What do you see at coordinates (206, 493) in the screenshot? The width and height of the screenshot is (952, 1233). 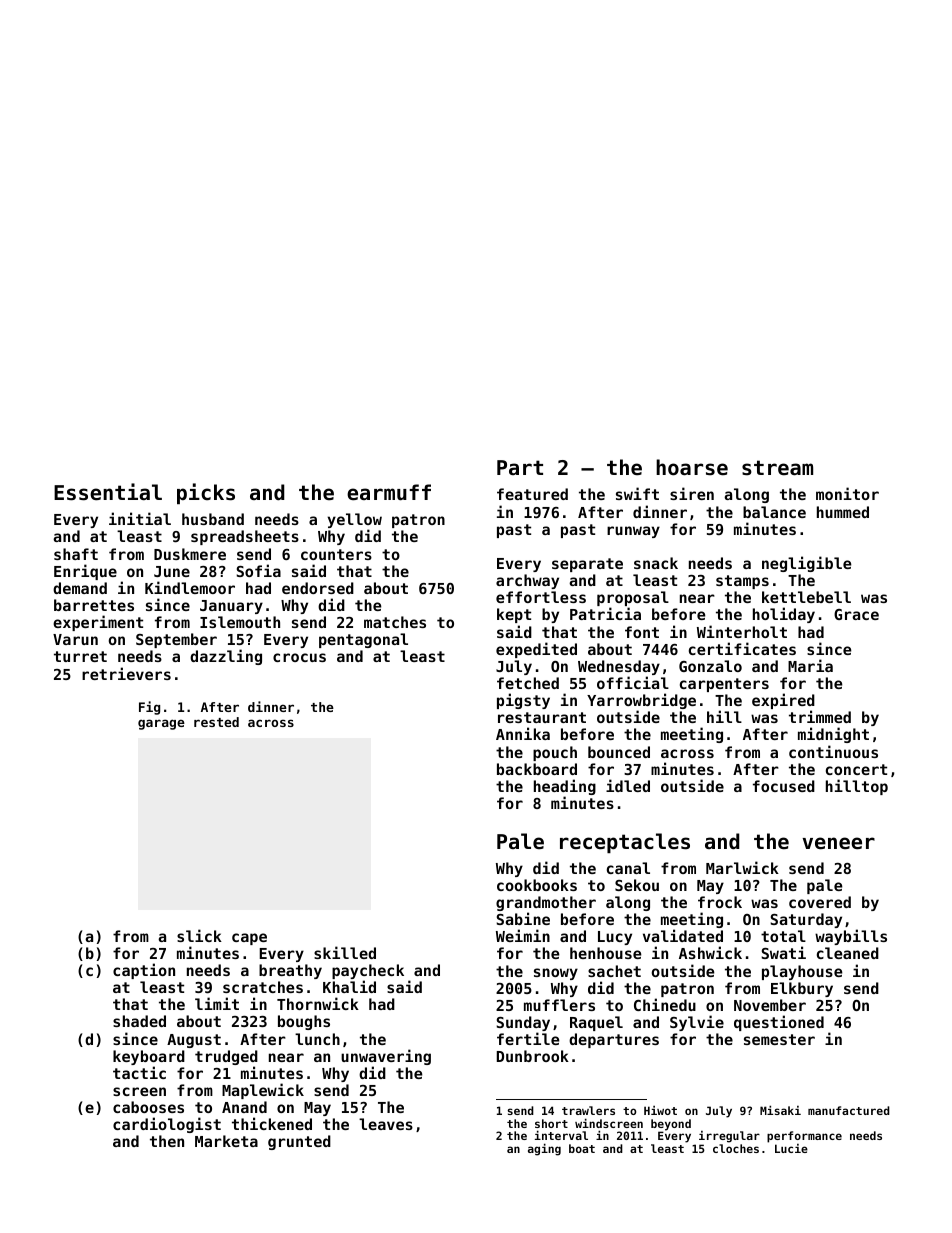 I see `picks` at bounding box center [206, 493].
